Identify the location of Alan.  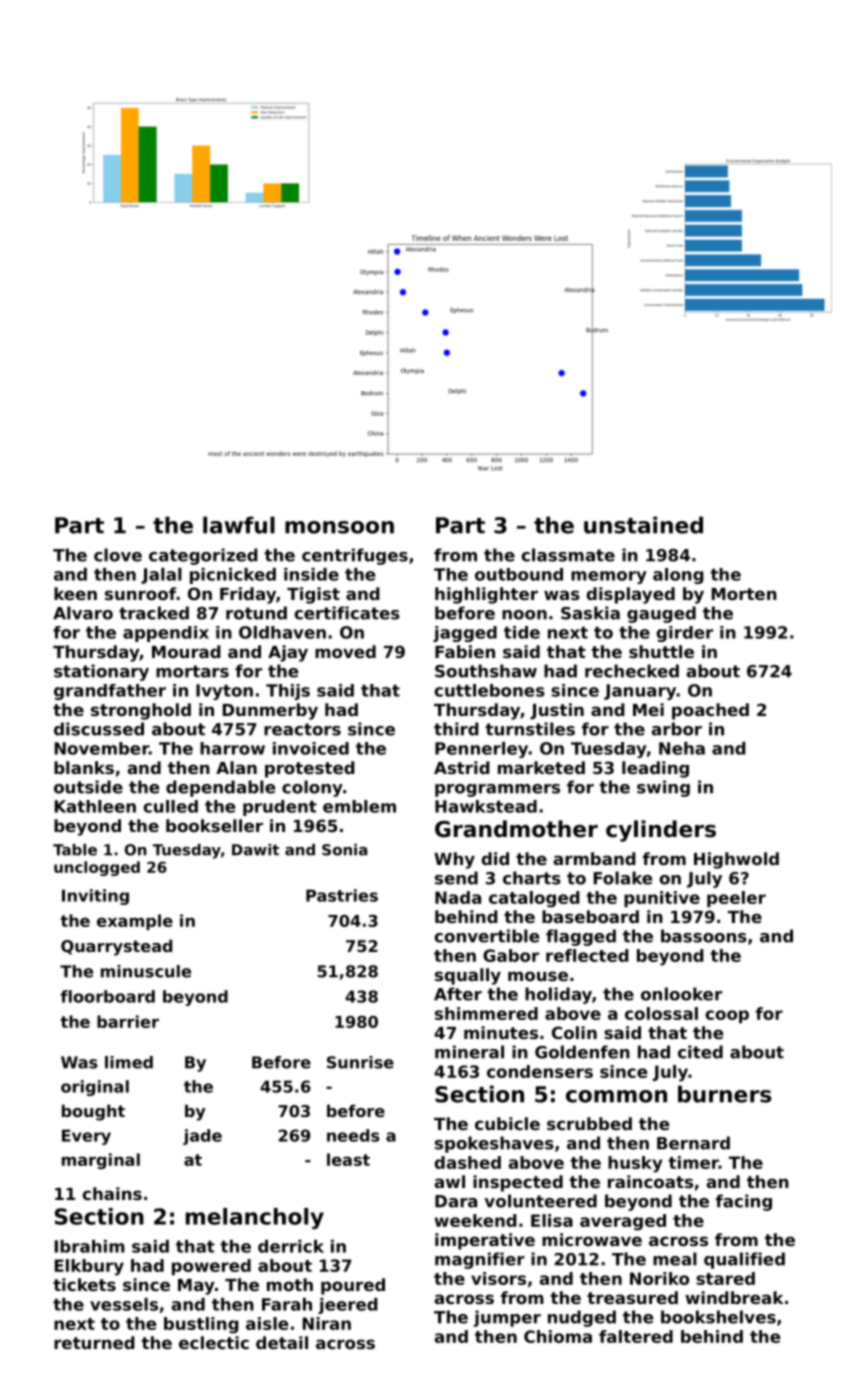
(236, 767).
